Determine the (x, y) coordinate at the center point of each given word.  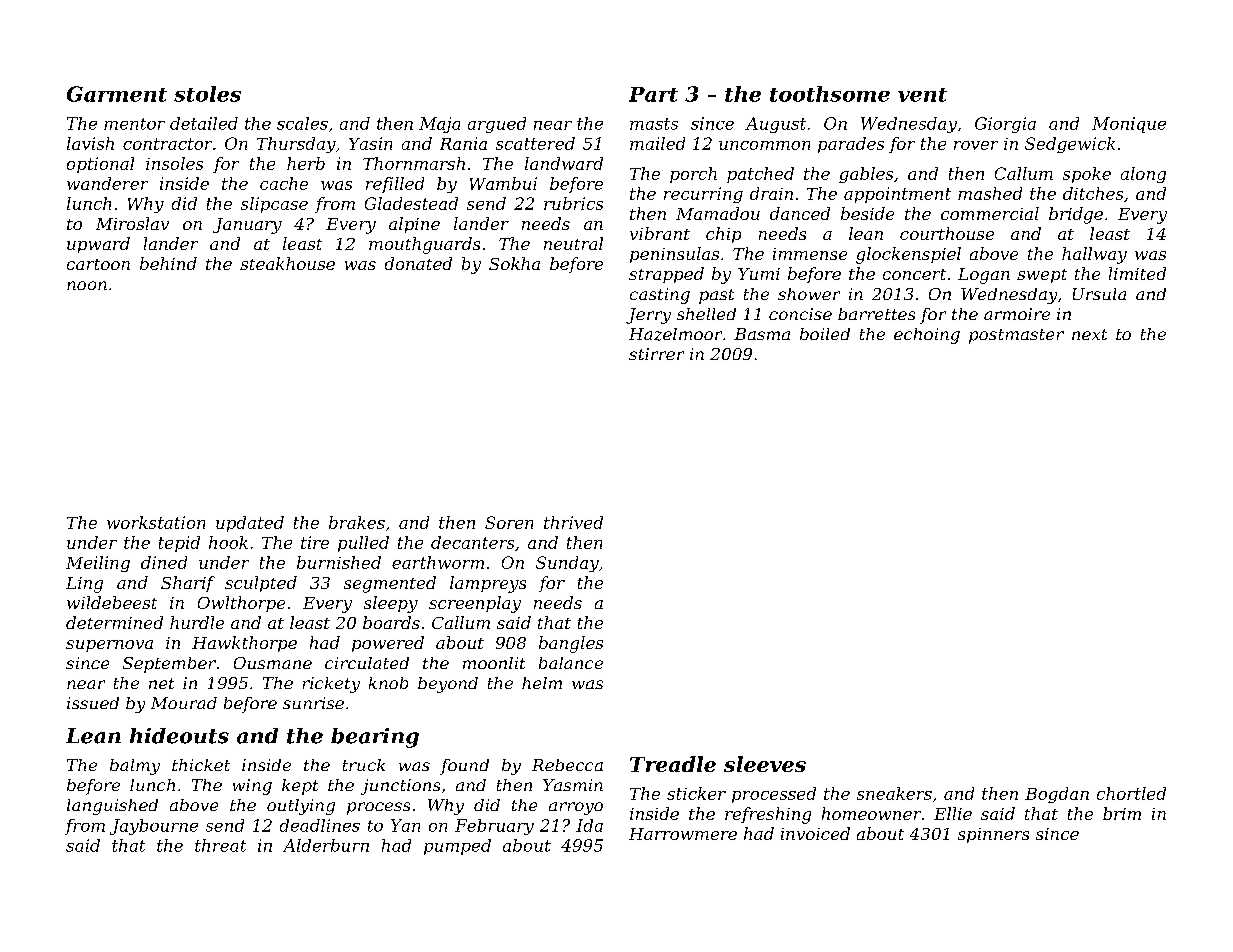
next (1089, 334)
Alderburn (326, 845)
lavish (90, 143)
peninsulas (674, 255)
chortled (1131, 793)
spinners (993, 835)
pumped (457, 847)
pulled (363, 544)
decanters (472, 542)
